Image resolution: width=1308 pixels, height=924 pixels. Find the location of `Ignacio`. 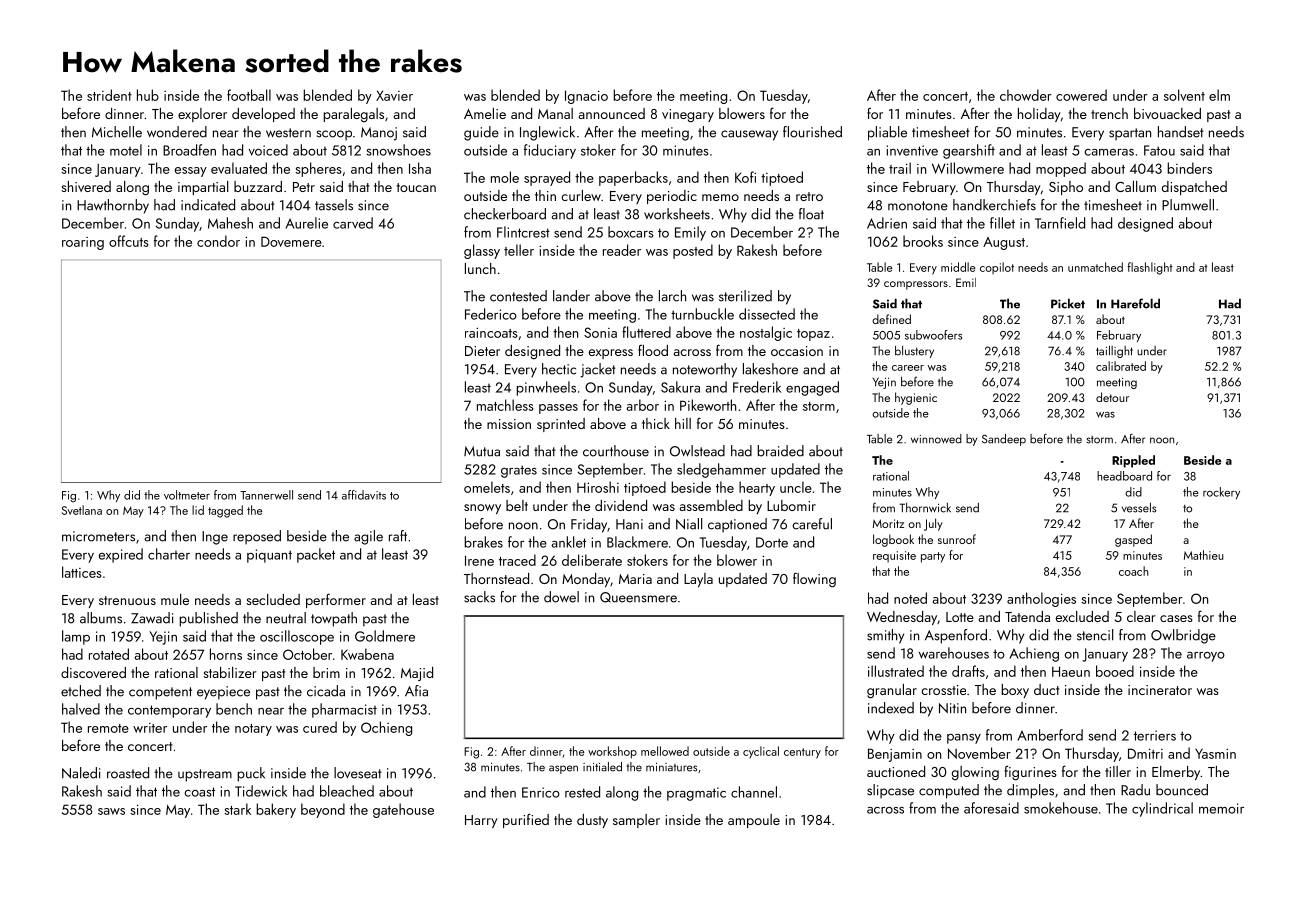

Ignacio is located at coordinates (586, 97).
